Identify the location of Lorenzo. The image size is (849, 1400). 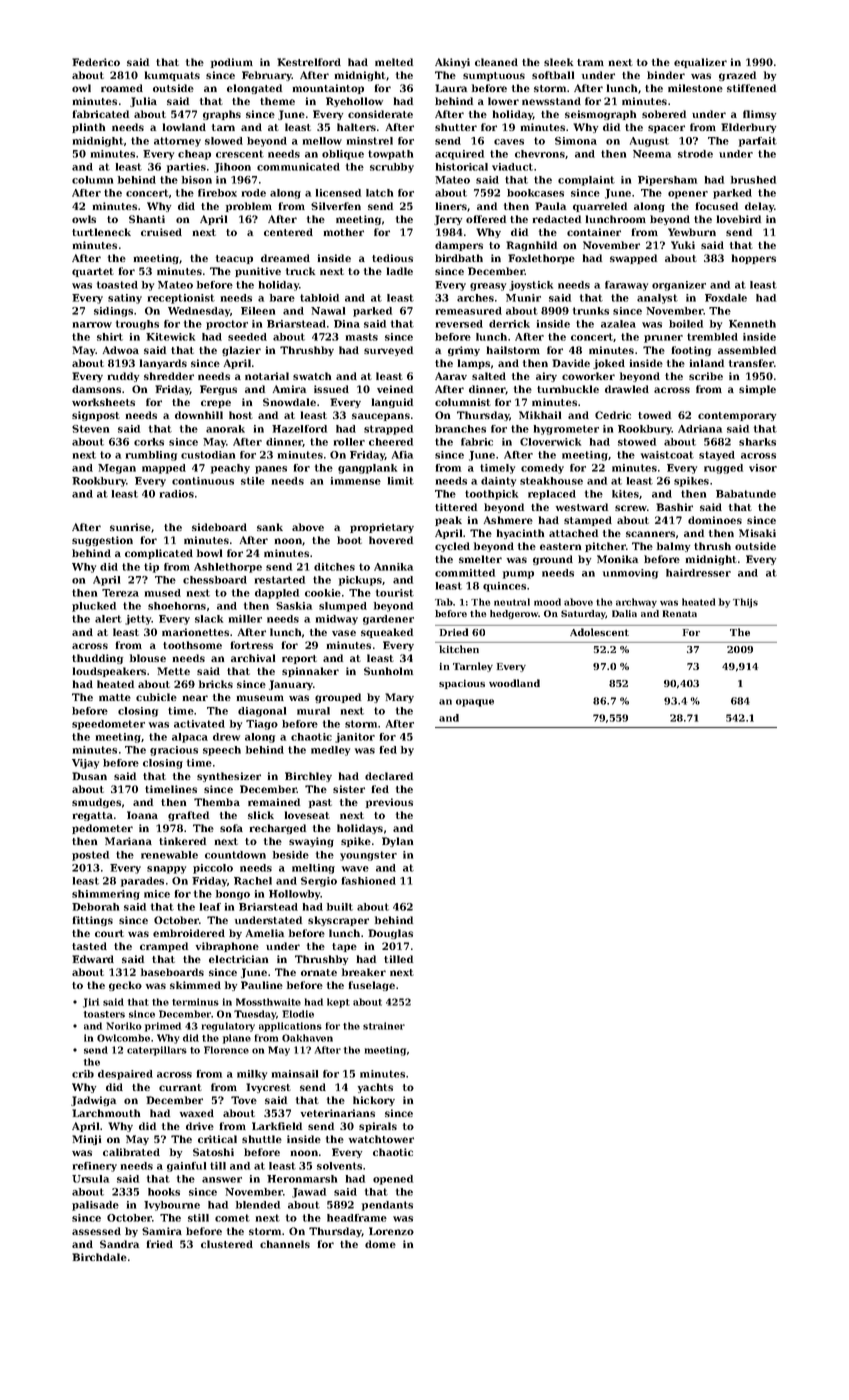
(391, 1231).
